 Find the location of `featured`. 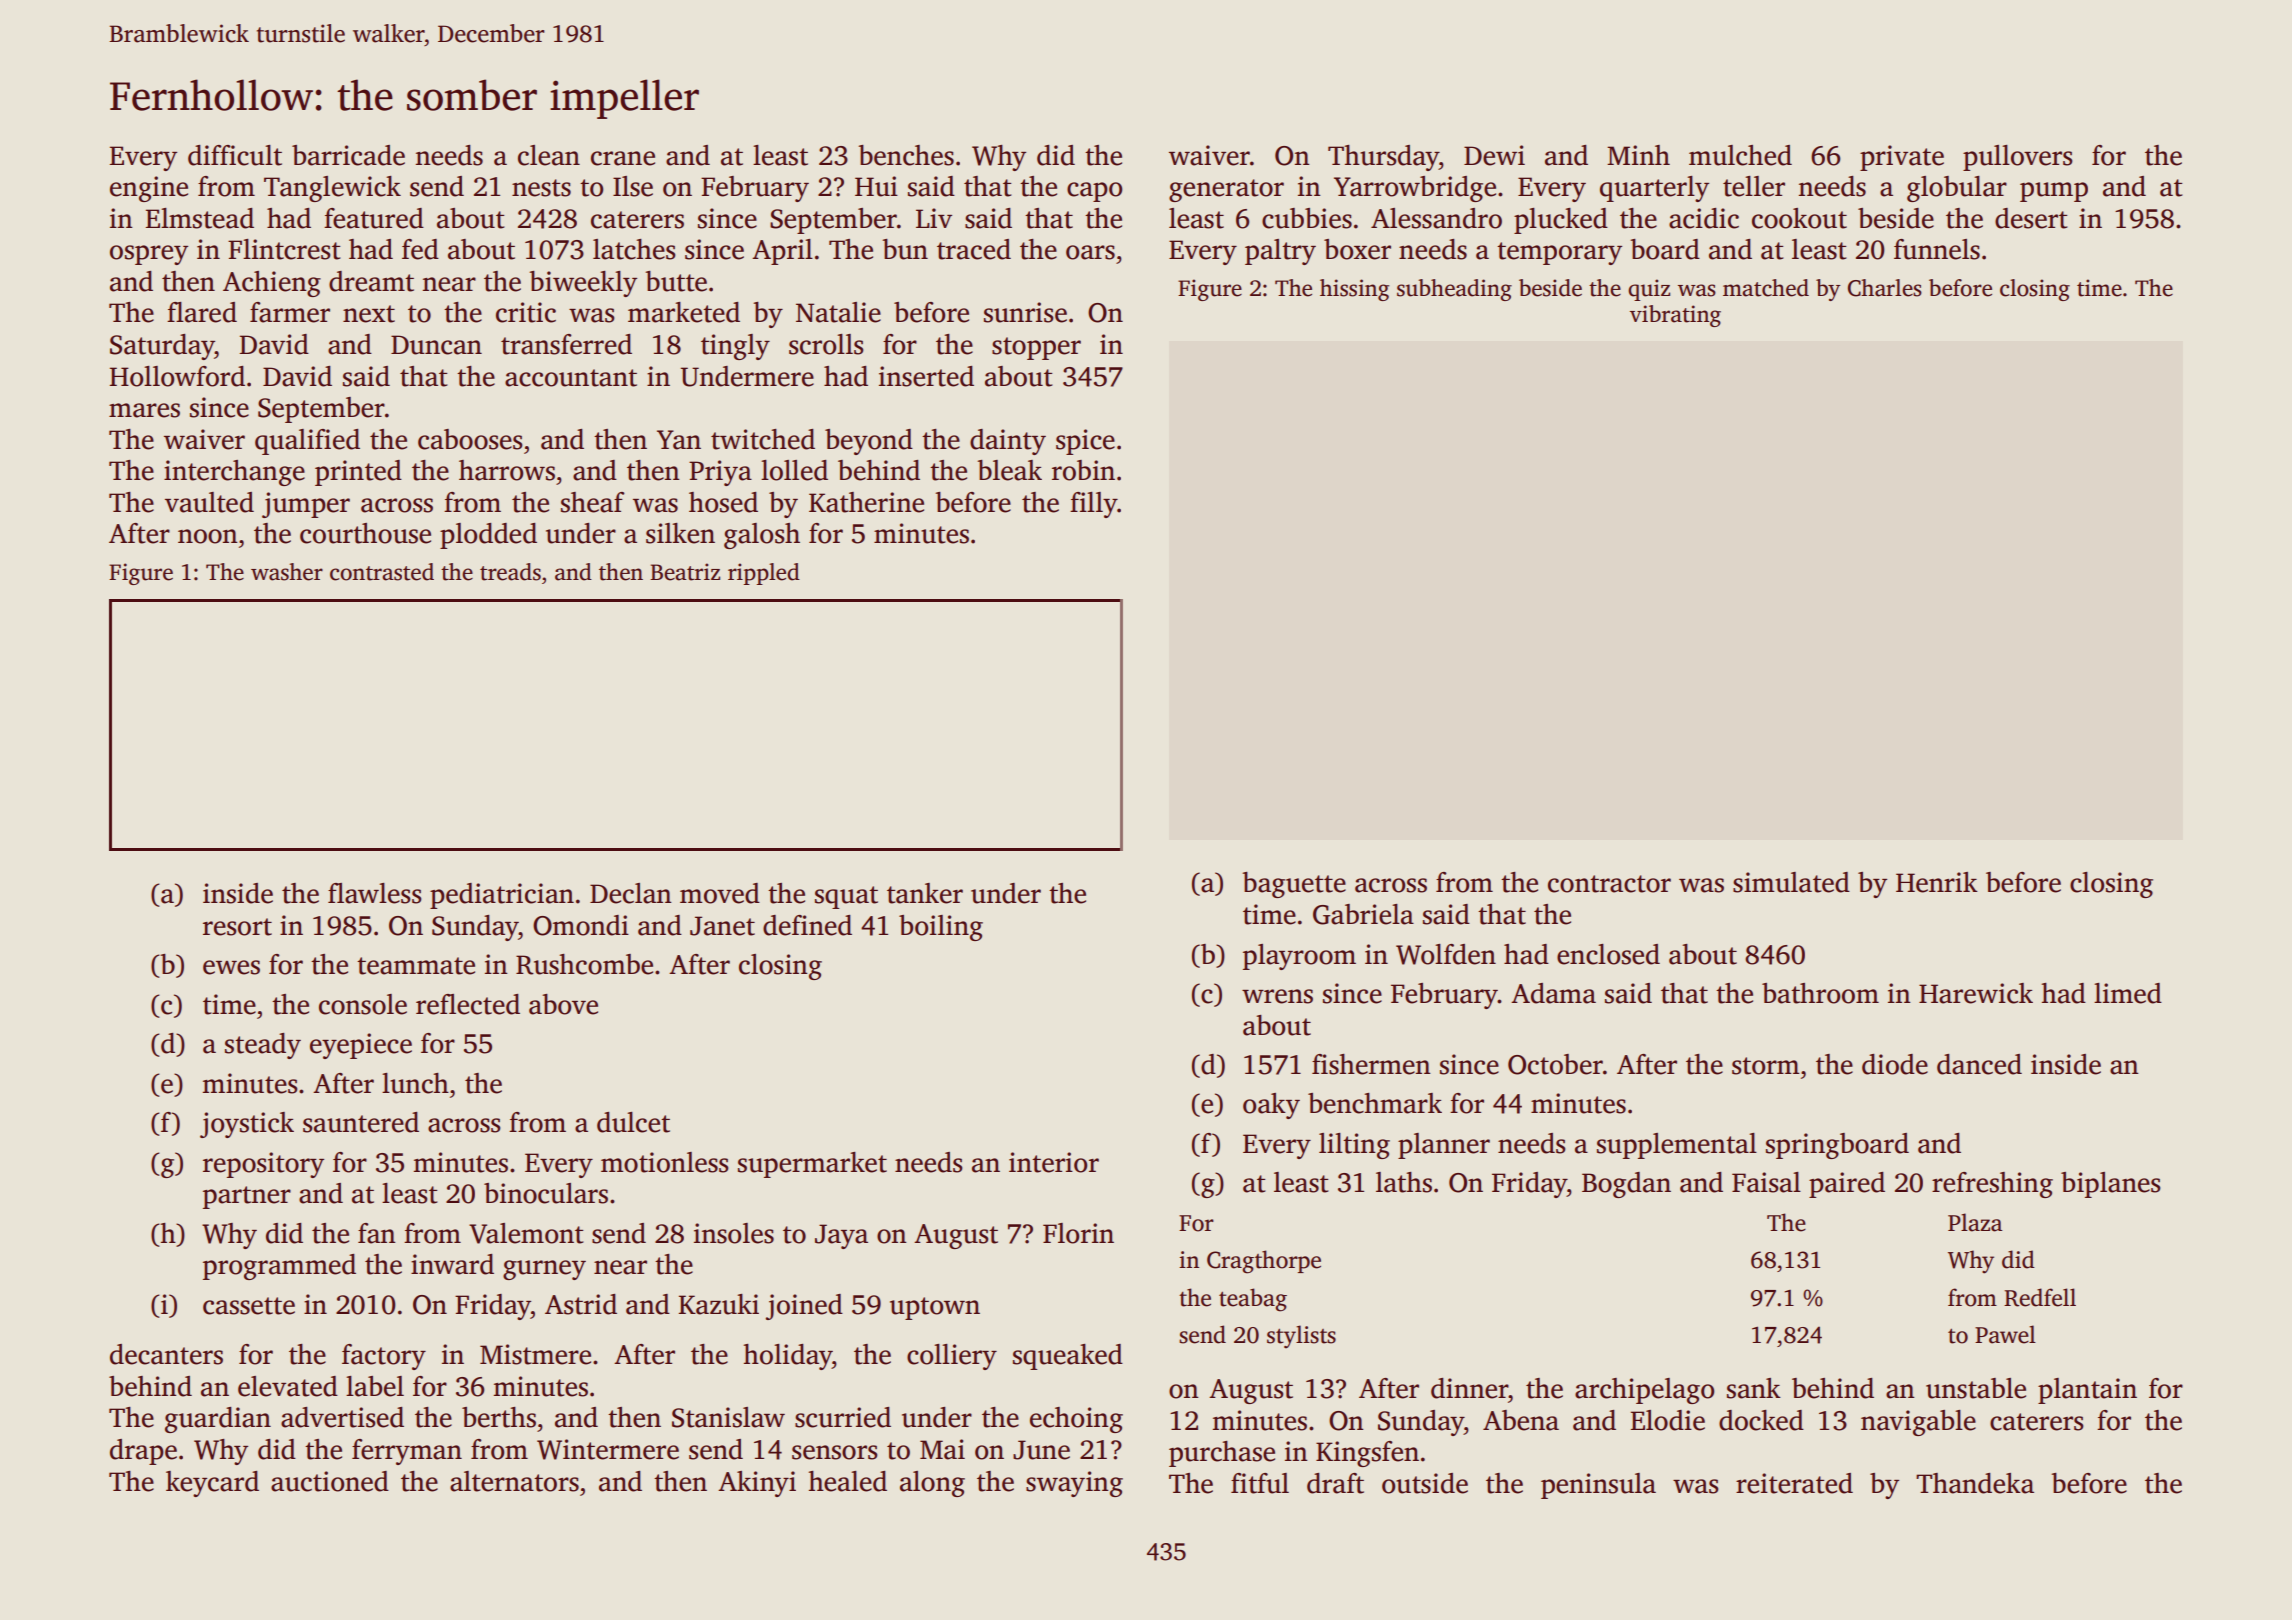

featured is located at coordinates (374, 218).
